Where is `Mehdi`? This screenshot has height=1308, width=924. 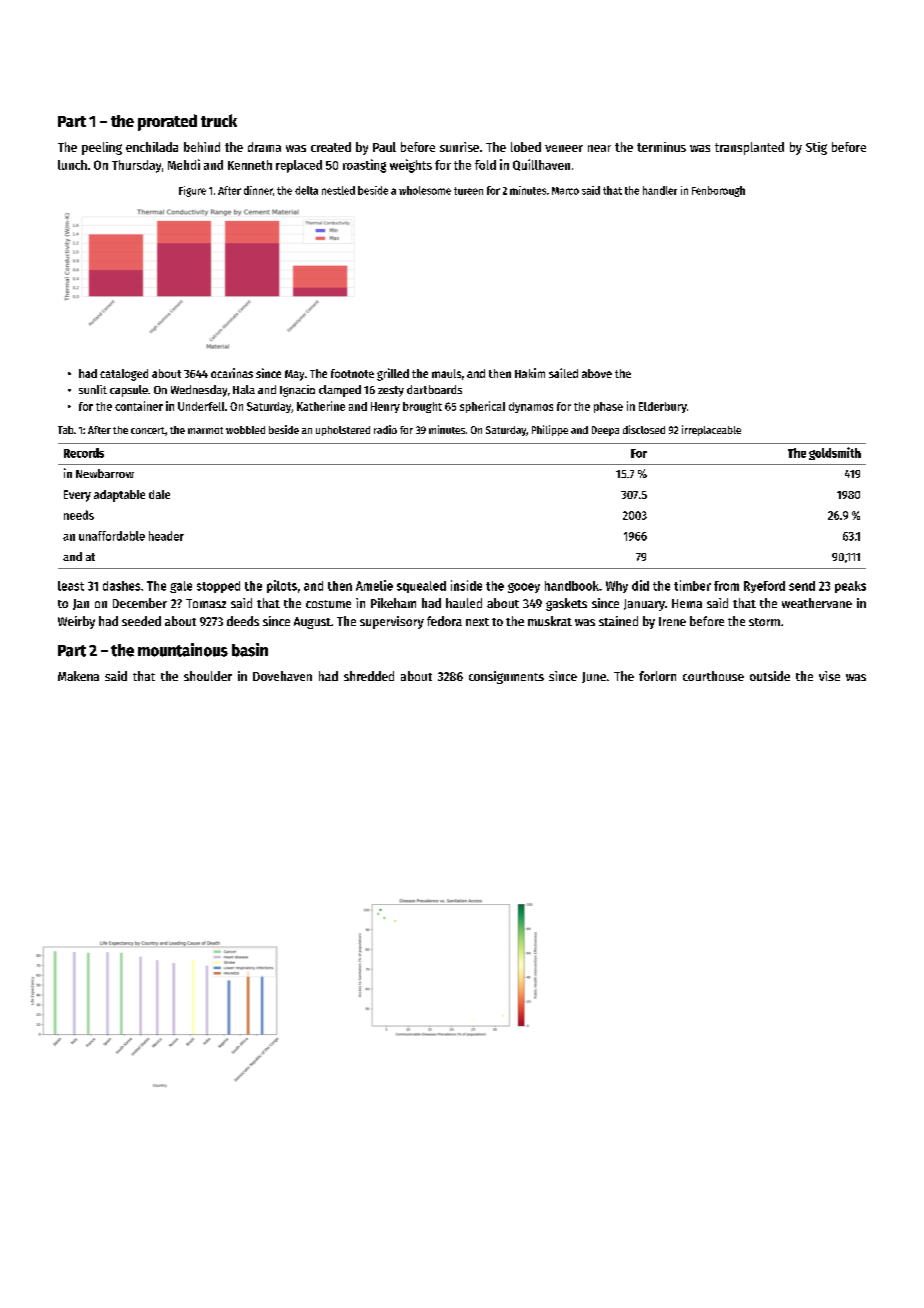 Mehdi is located at coordinates (184, 164).
